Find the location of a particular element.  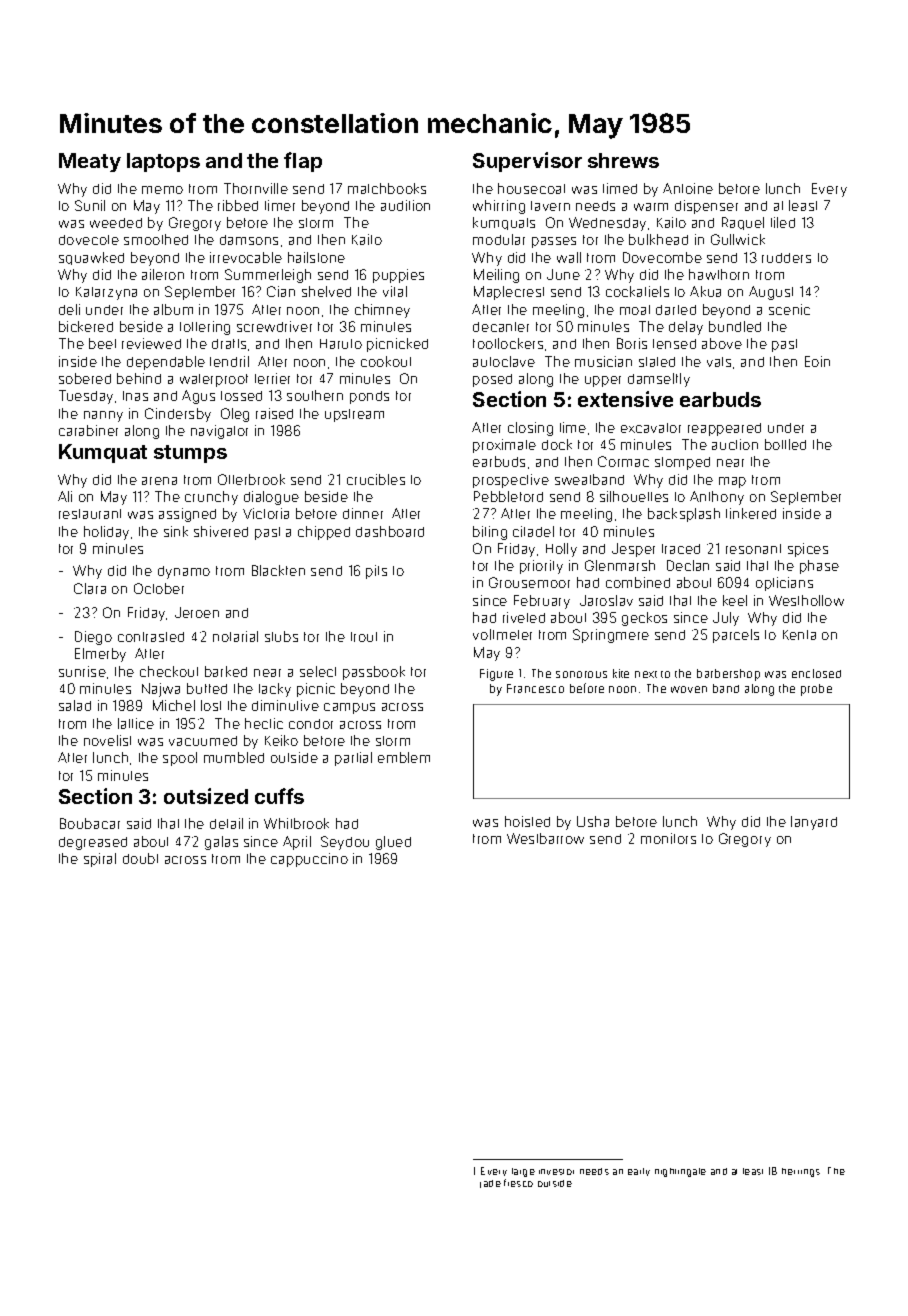

herrings is located at coordinates (801, 1172).
